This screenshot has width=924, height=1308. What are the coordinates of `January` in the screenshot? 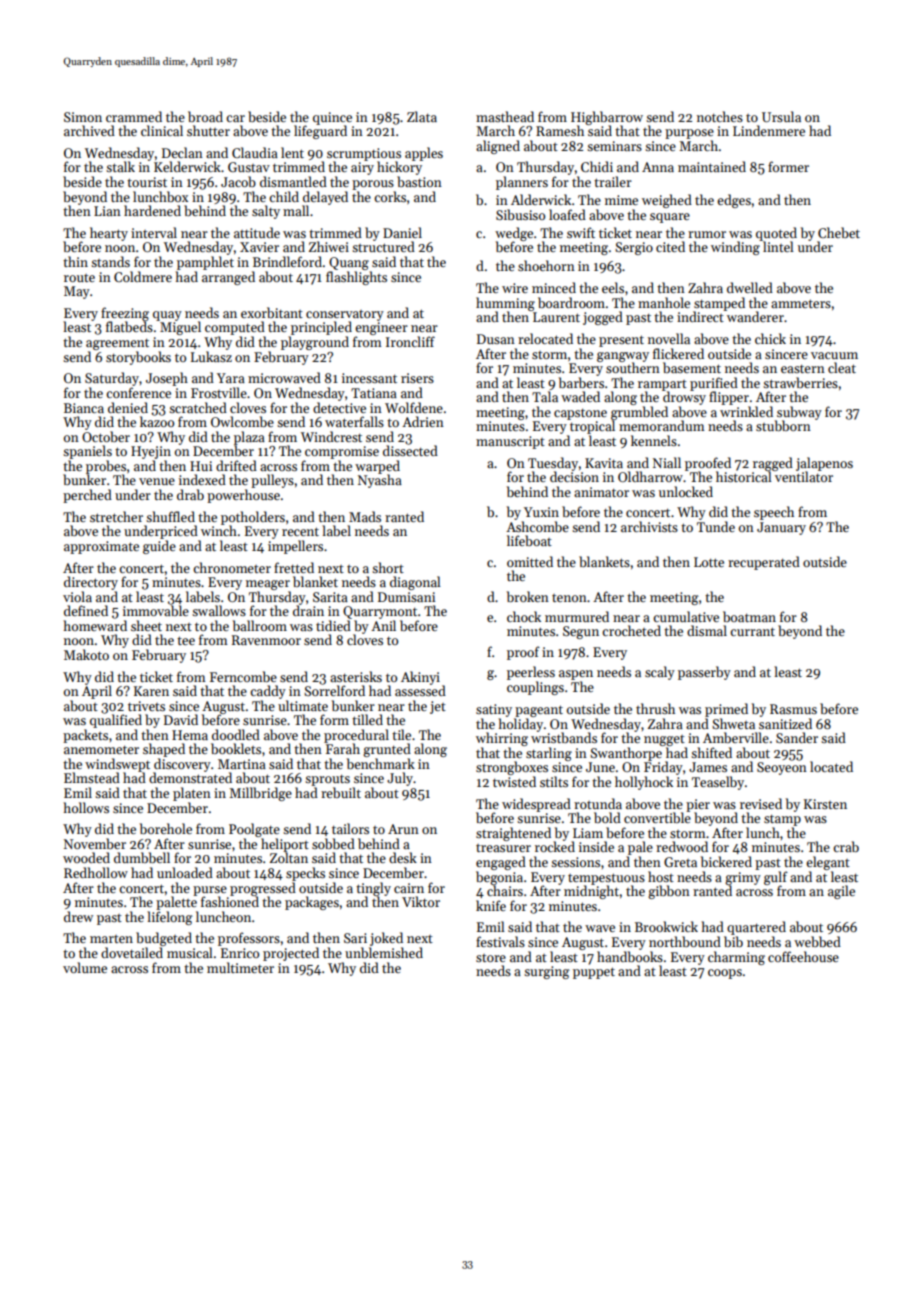 It's located at (781, 528).
